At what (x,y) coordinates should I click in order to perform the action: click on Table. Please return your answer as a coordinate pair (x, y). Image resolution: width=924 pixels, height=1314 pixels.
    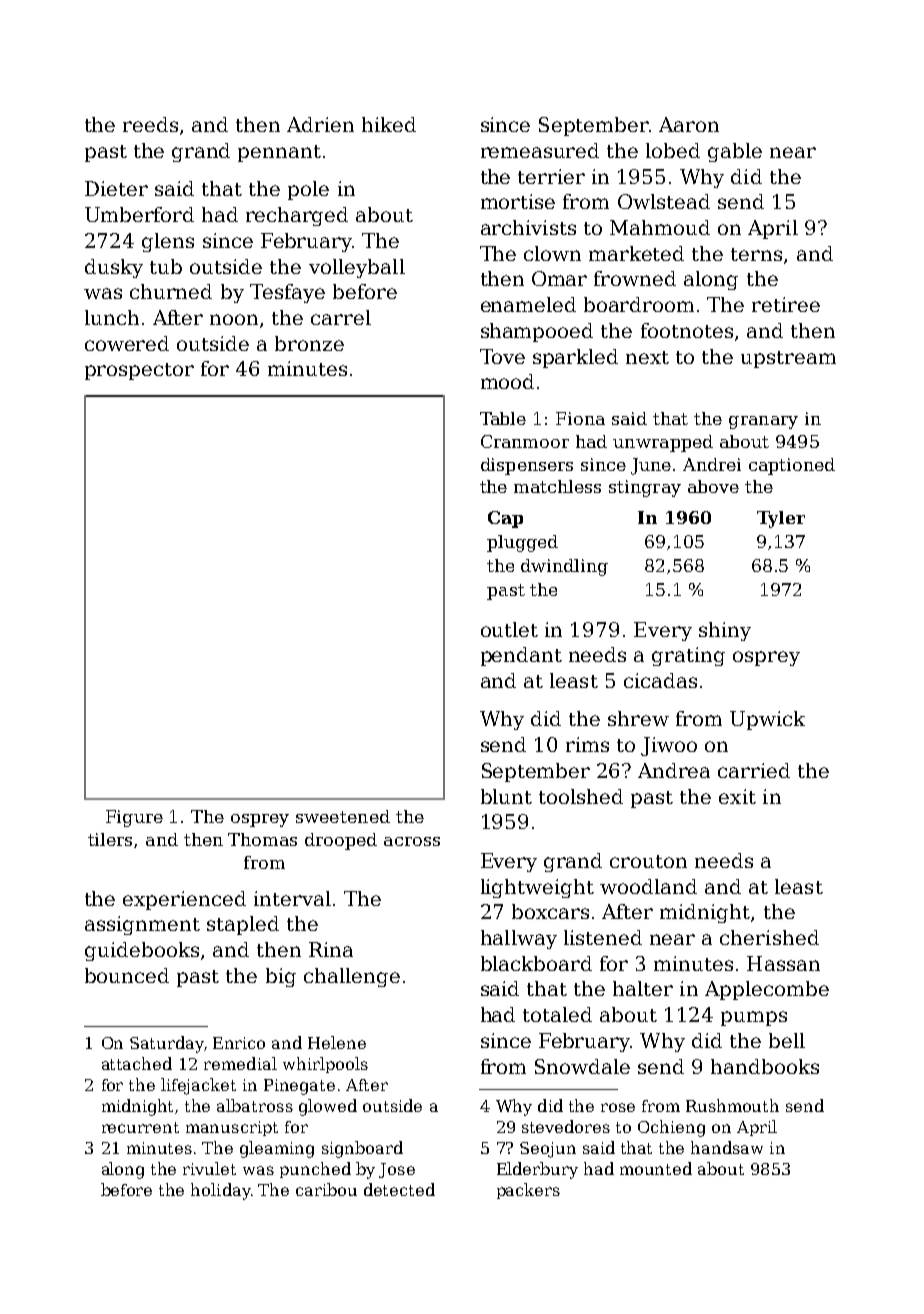
    Looking at the image, I should click on (503, 418).
